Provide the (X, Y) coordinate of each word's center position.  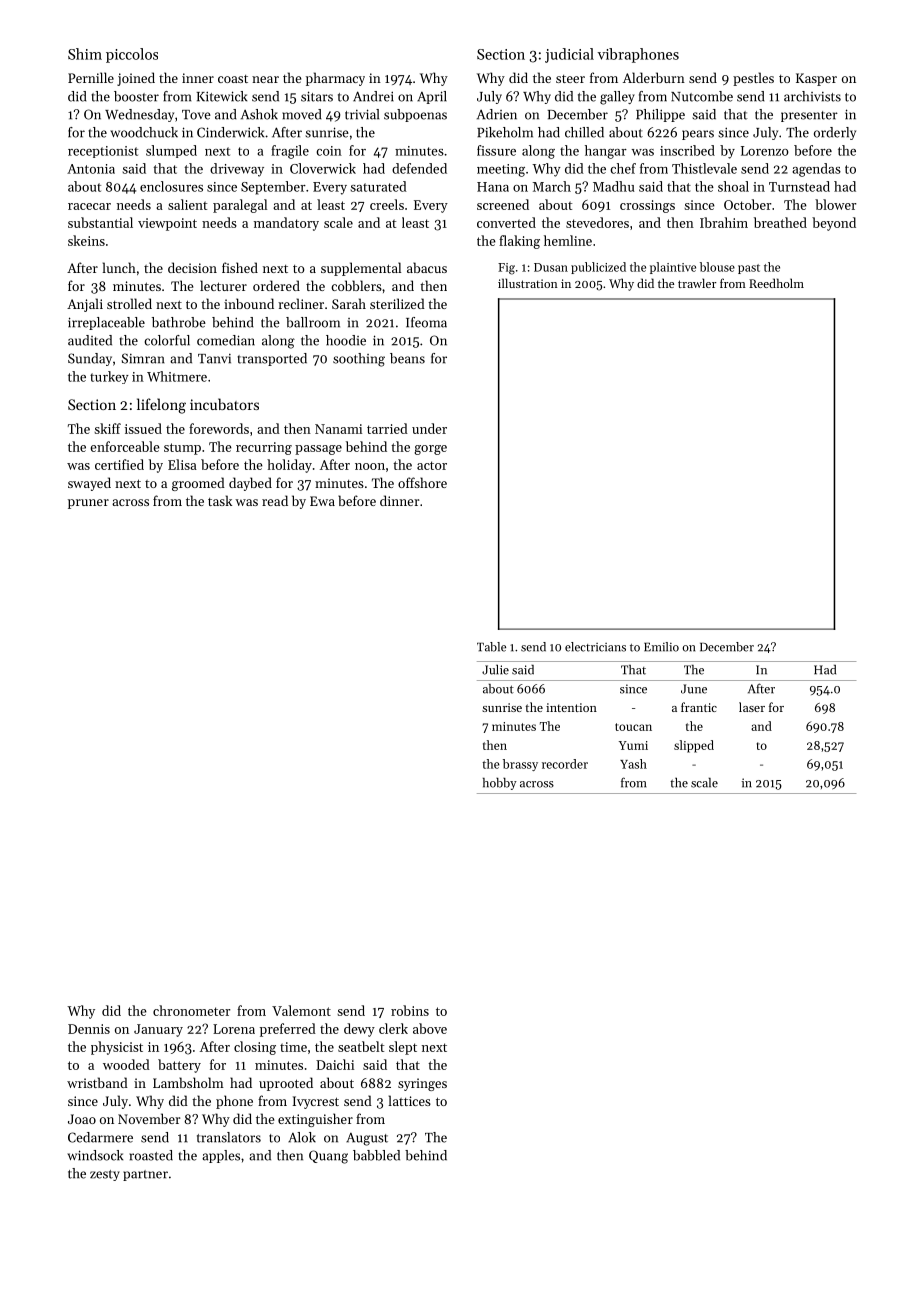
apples (221, 1156)
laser (752, 707)
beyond (834, 224)
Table (491, 647)
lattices (410, 1100)
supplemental (361, 269)
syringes (422, 1084)
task (220, 500)
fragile (290, 152)
